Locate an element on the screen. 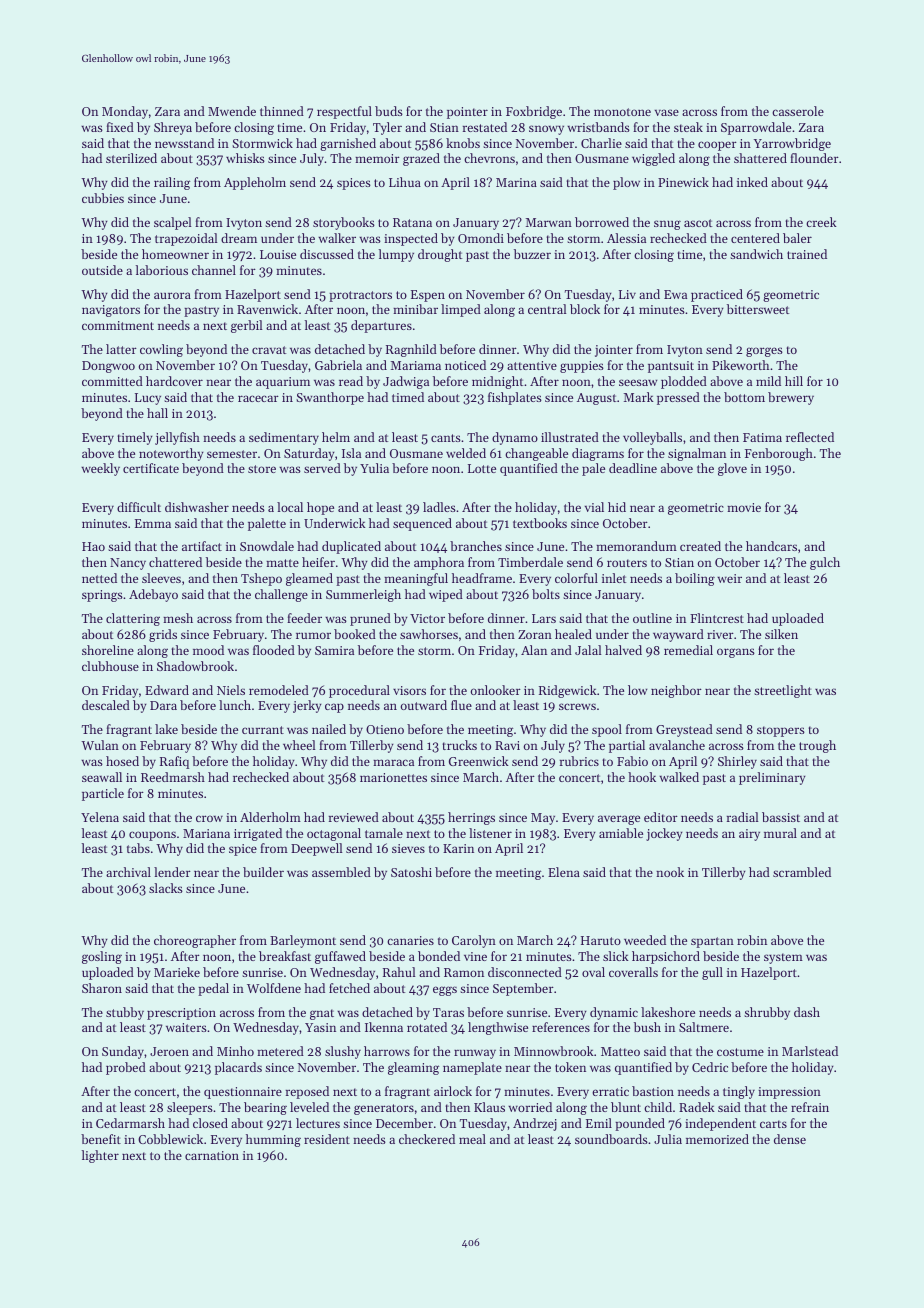 This screenshot has height=1308, width=924. carnation is located at coordinates (212, 1155).
